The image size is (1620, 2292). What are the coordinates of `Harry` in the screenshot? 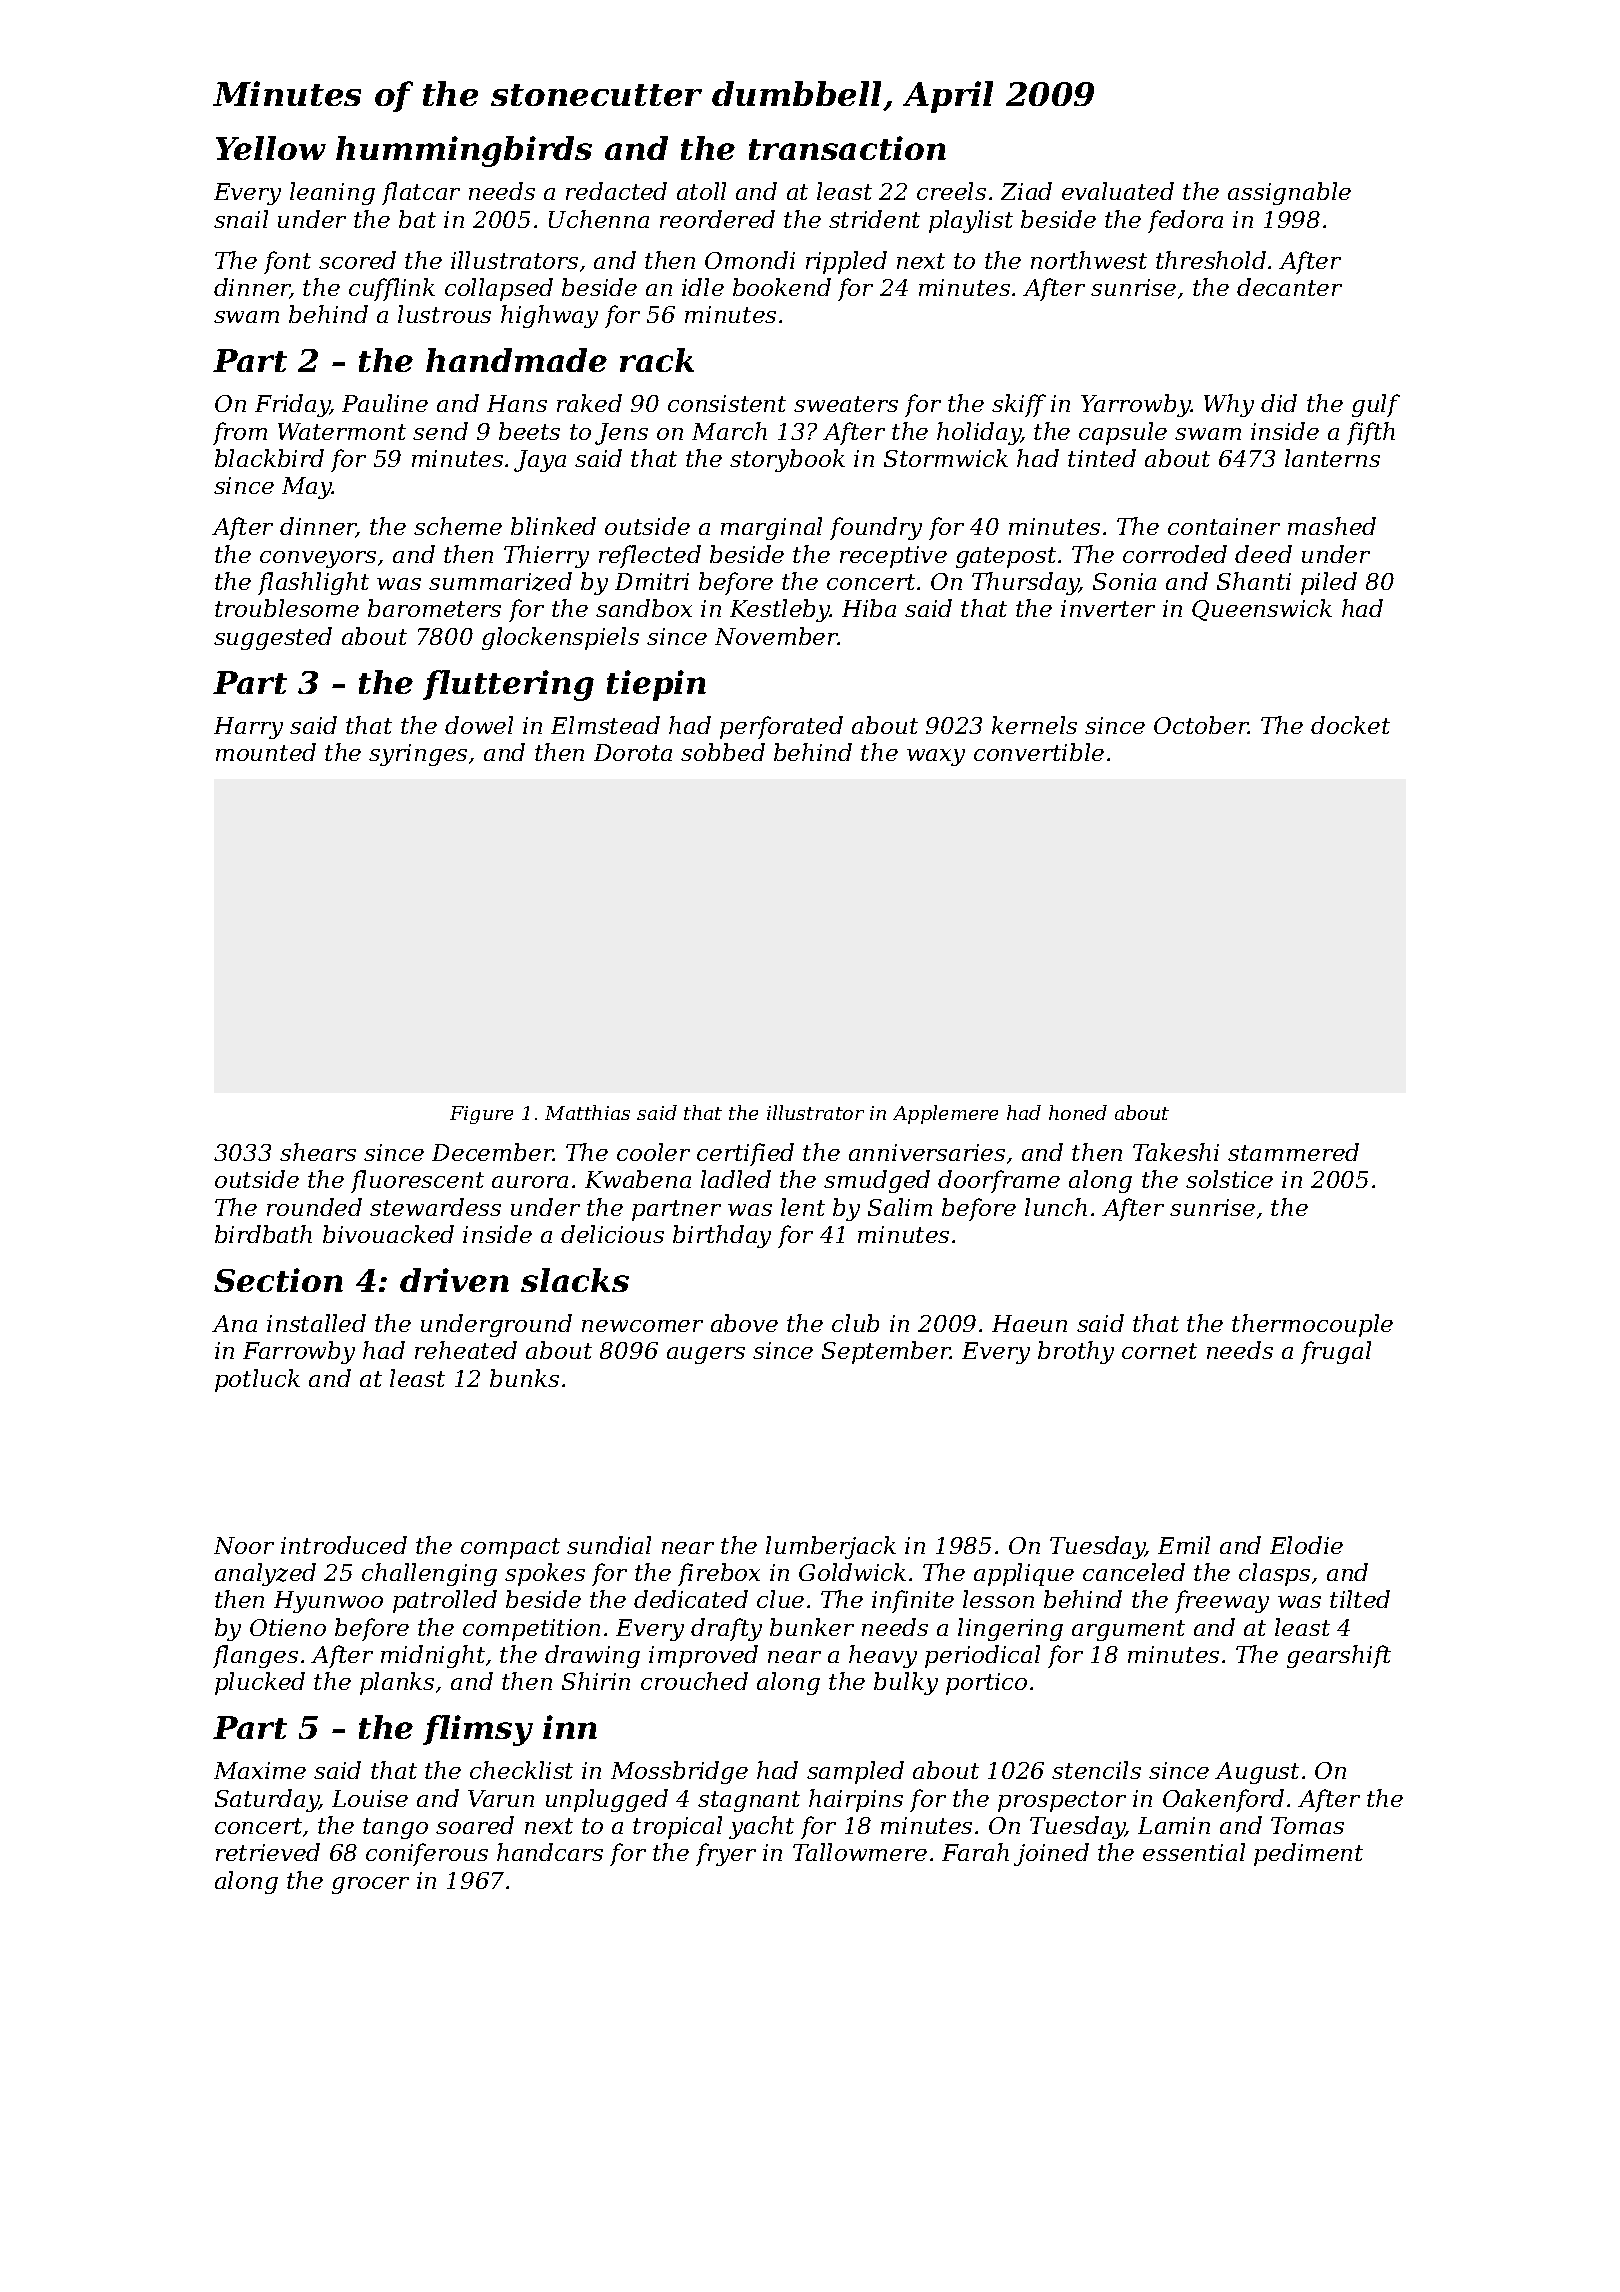 It's located at (248, 728).
